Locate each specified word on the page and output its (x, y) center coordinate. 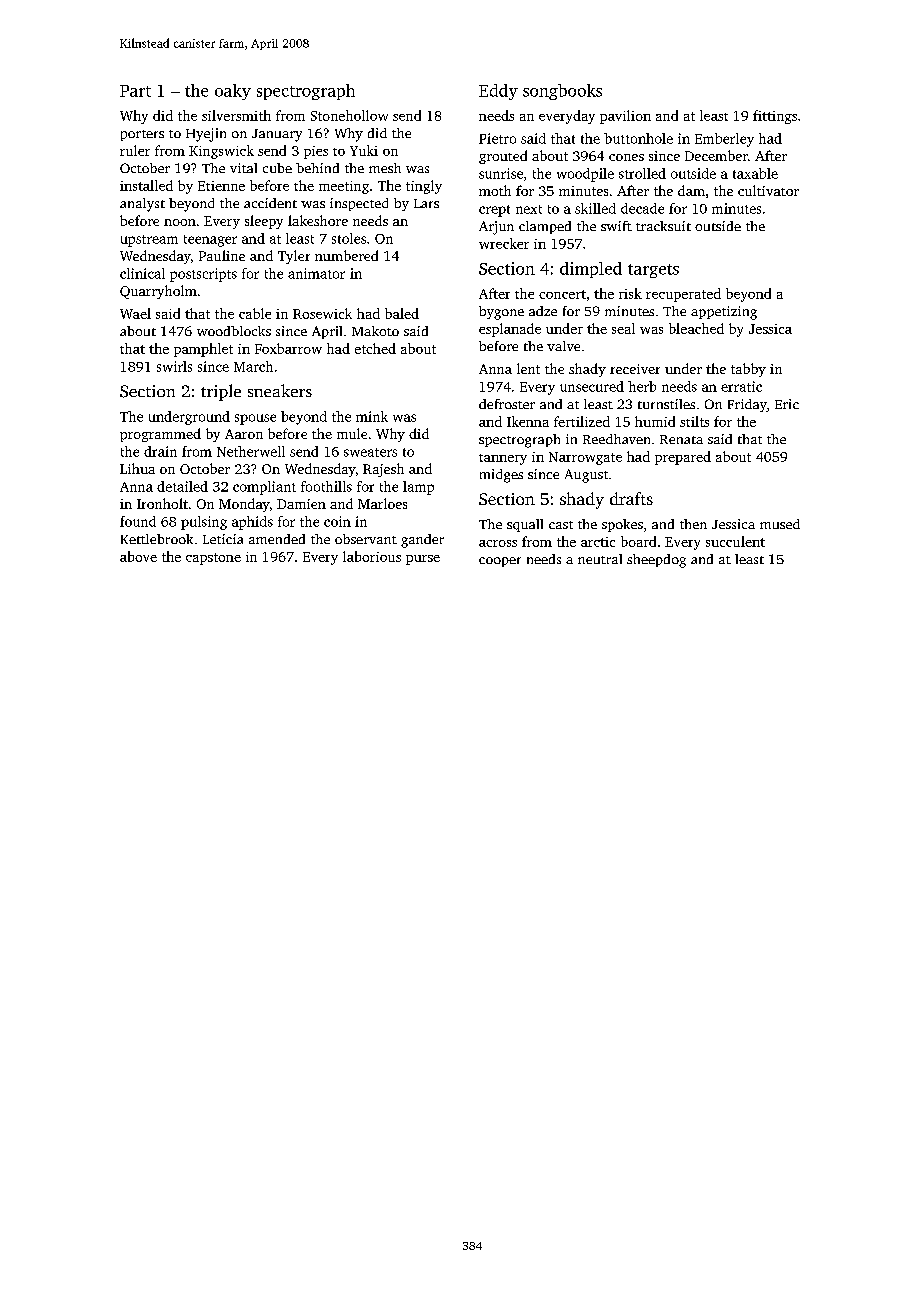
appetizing (724, 313)
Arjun (496, 228)
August (586, 476)
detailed (182, 486)
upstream (149, 241)
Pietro (497, 138)
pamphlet (203, 350)
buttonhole (638, 138)
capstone (213, 559)
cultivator (768, 190)
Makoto (375, 331)
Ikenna (528, 421)
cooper (500, 562)
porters (142, 135)
